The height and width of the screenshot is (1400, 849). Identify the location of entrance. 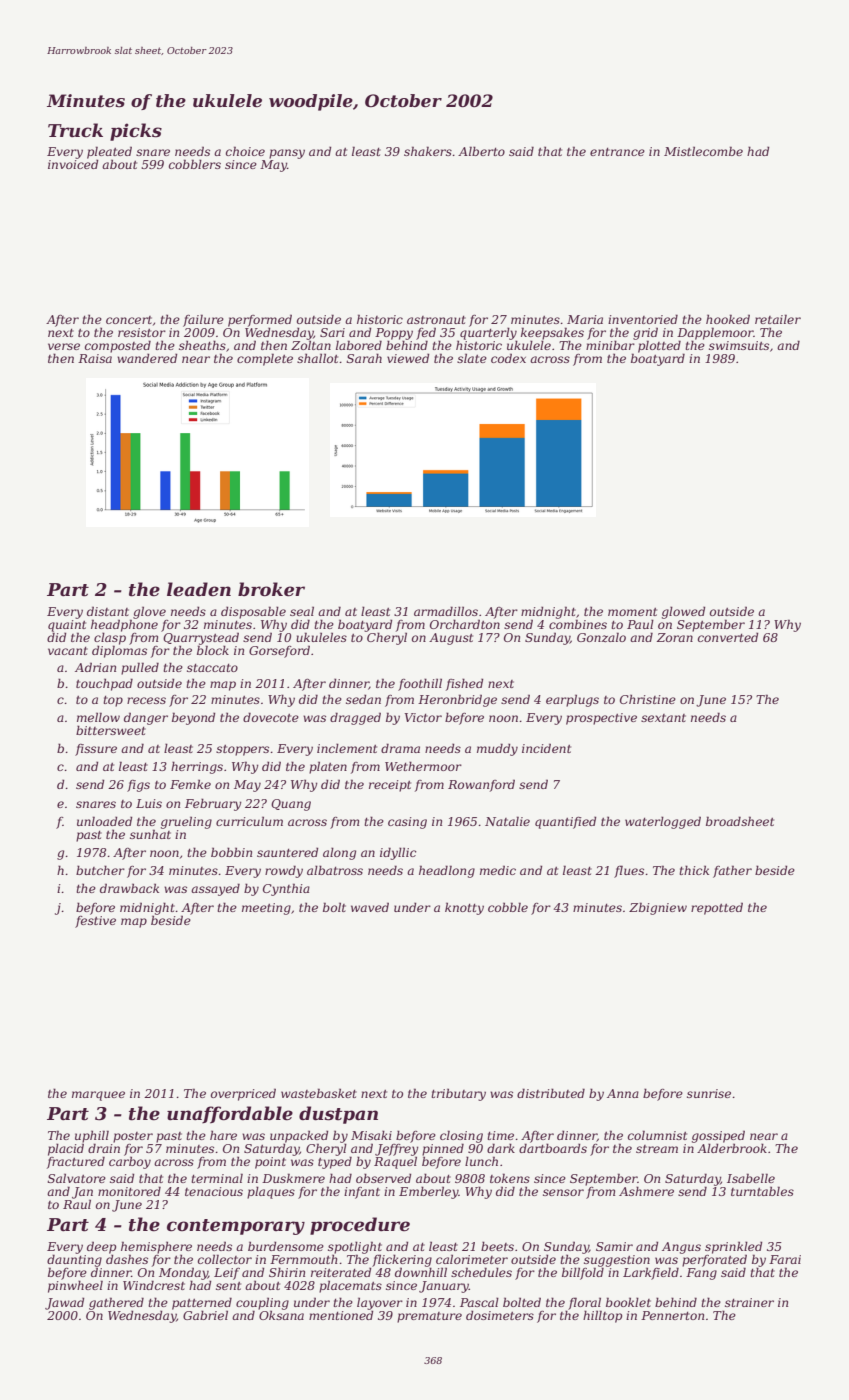
(617, 152).
